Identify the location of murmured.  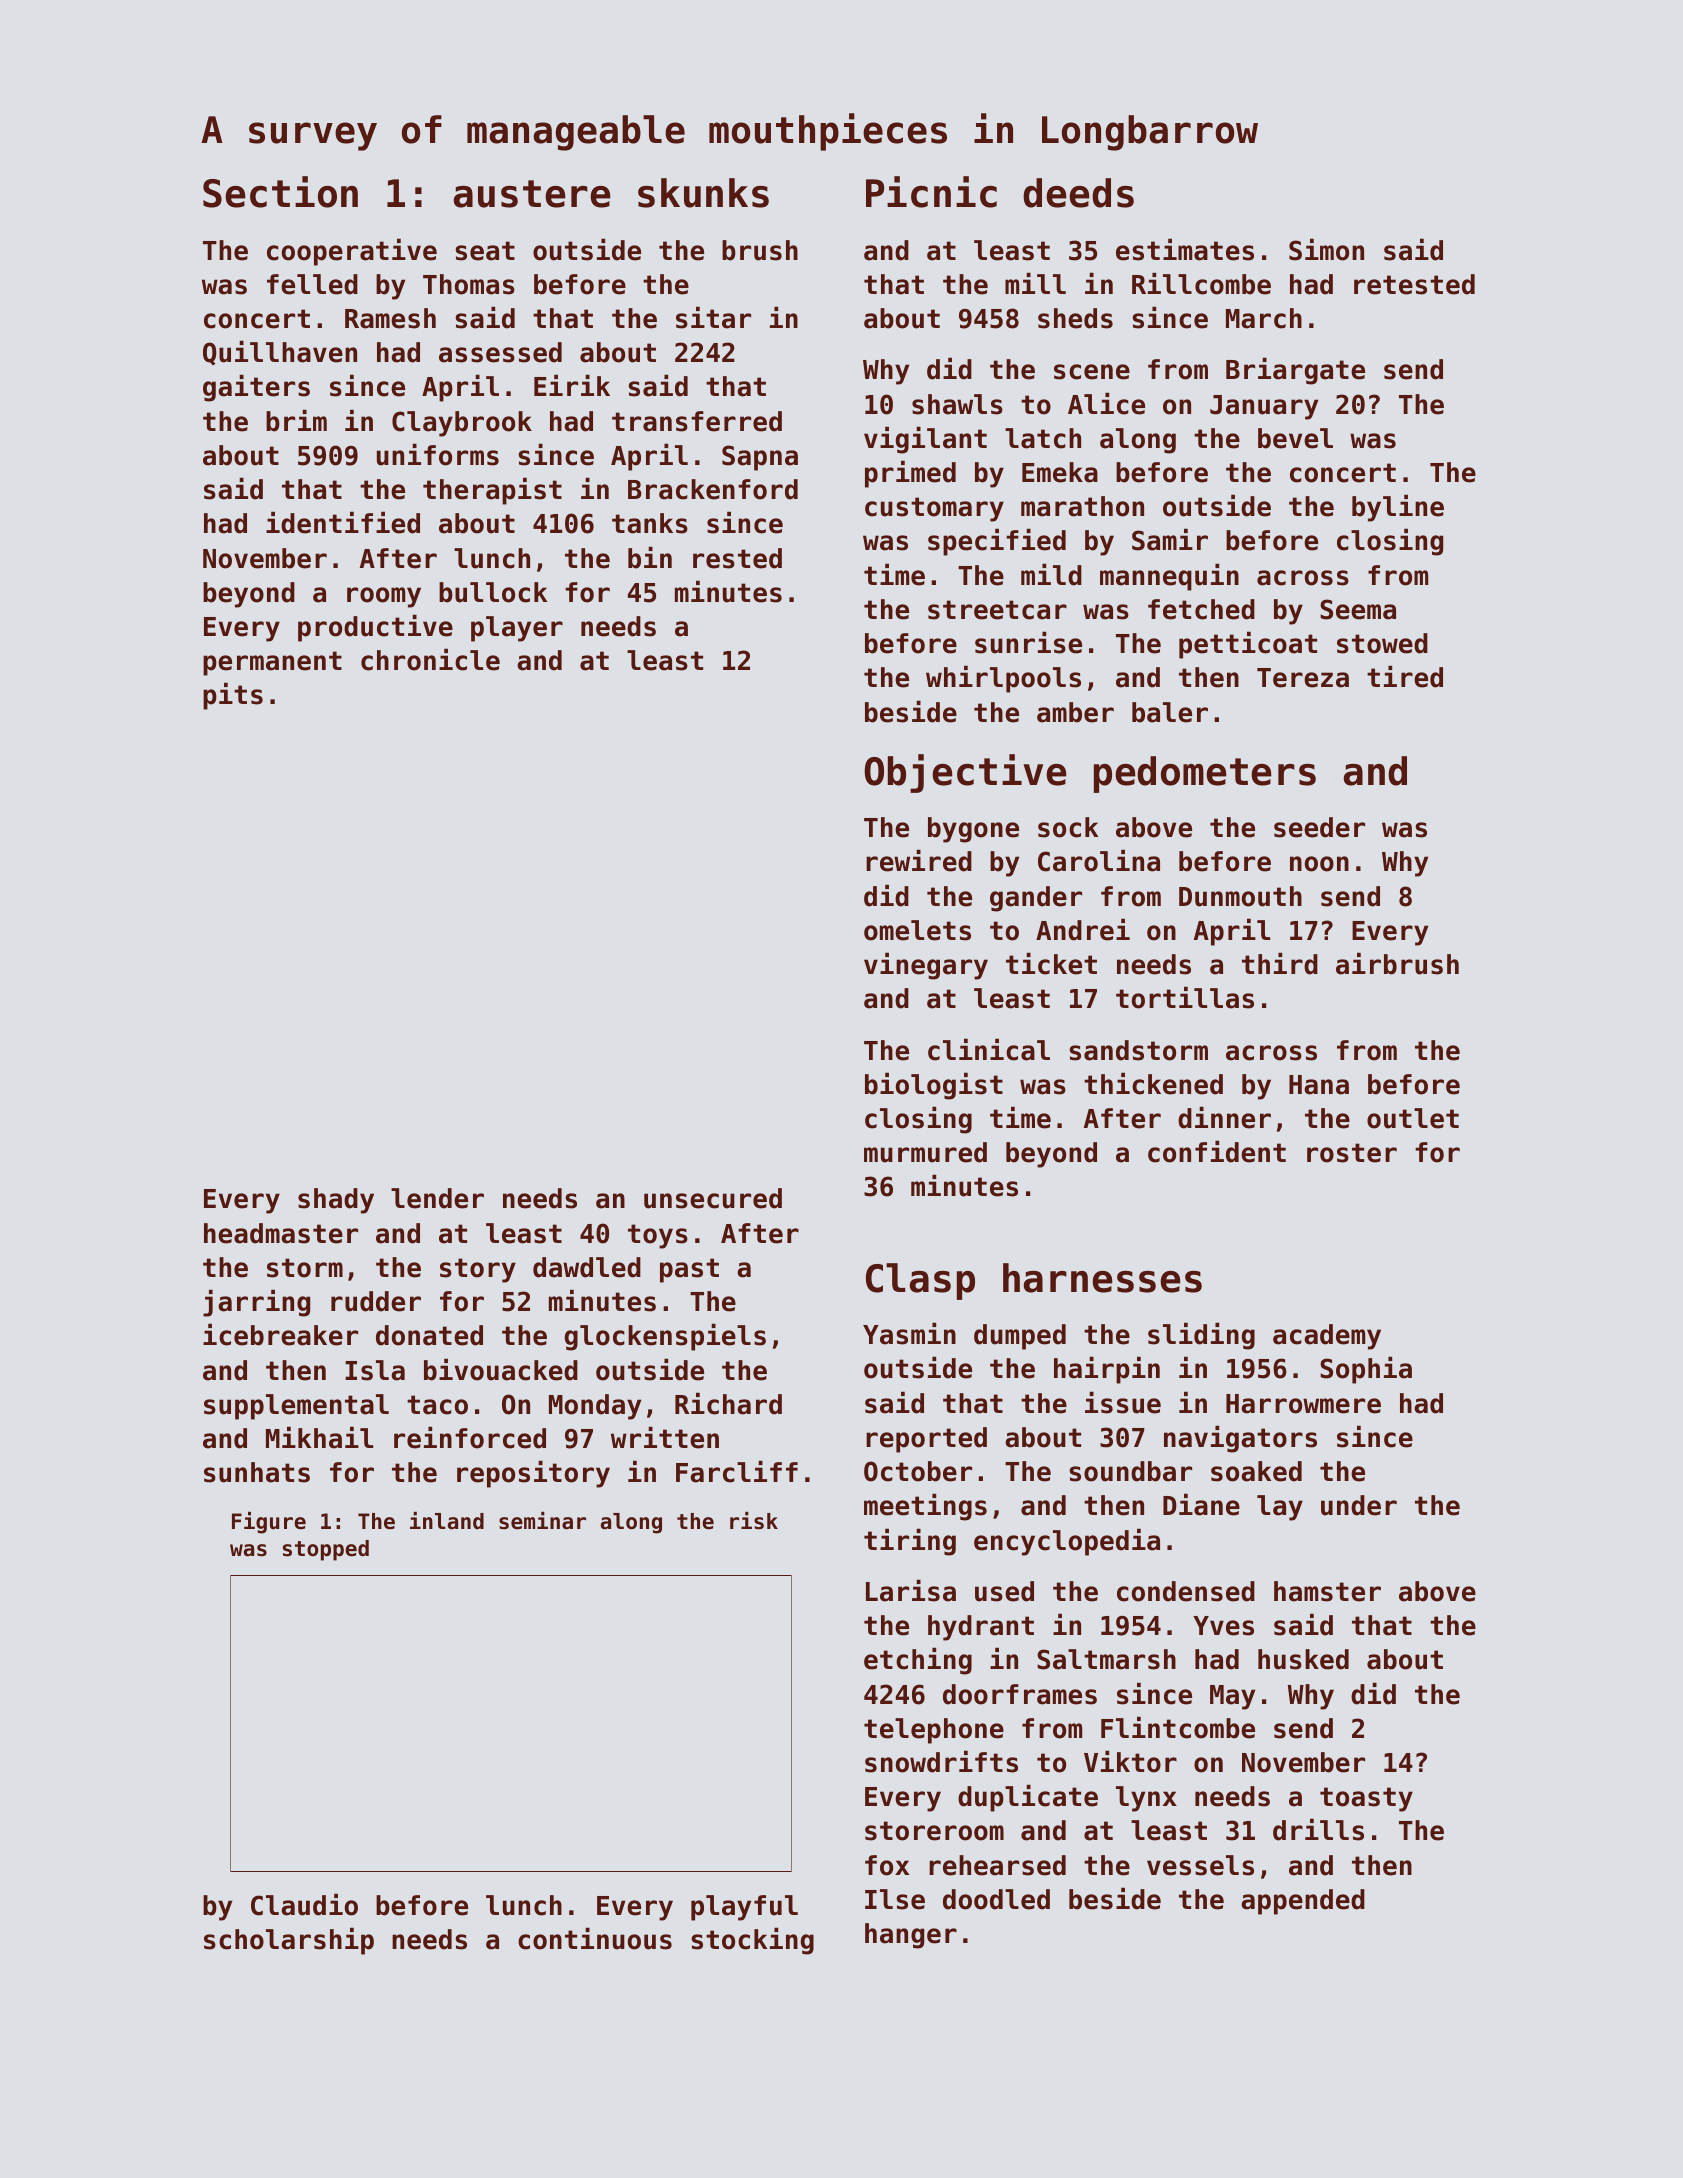
(925, 1152).
